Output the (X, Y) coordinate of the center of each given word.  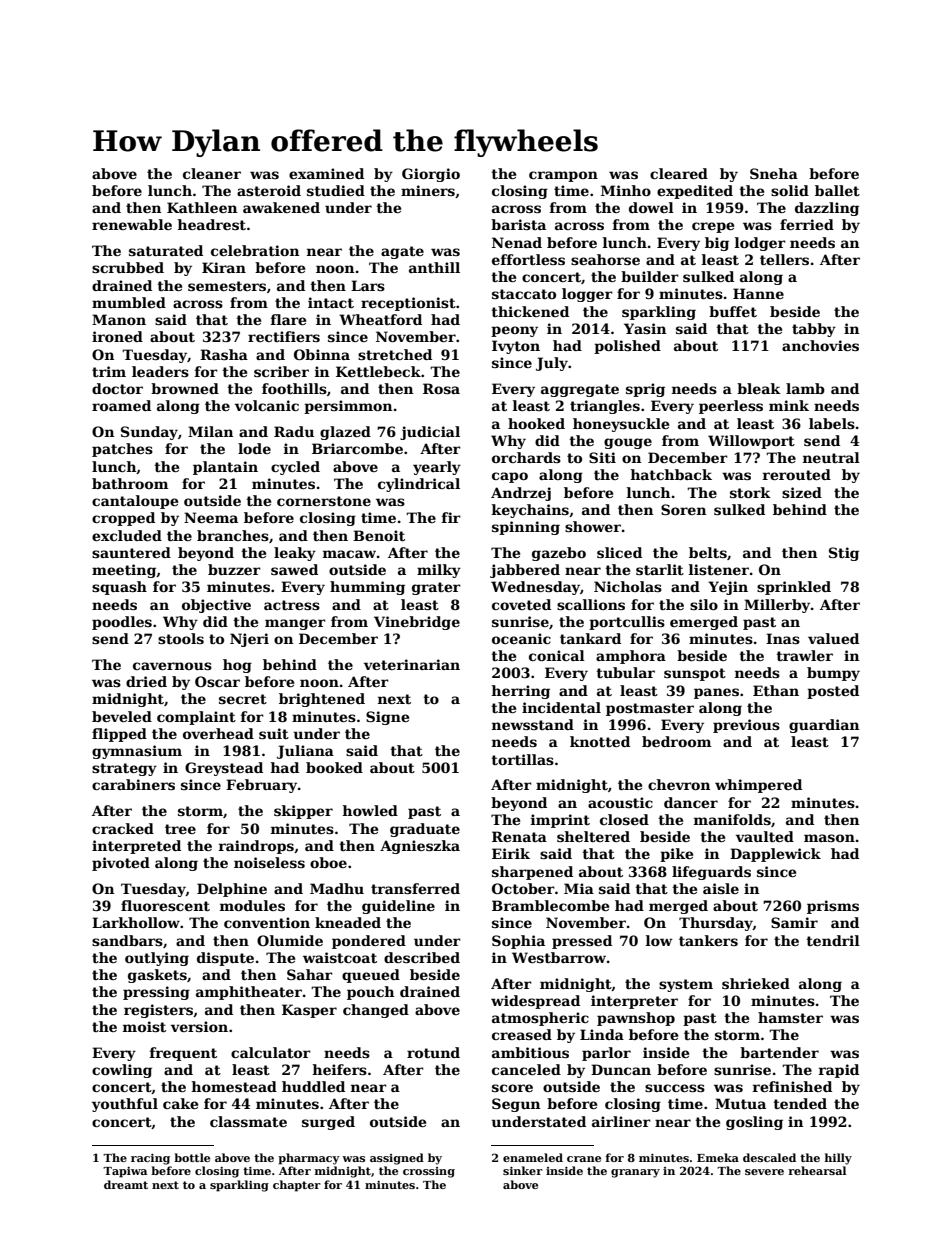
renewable (132, 224)
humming (367, 588)
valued (833, 638)
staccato (524, 294)
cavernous (172, 666)
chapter (297, 1186)
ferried (807, 224)
